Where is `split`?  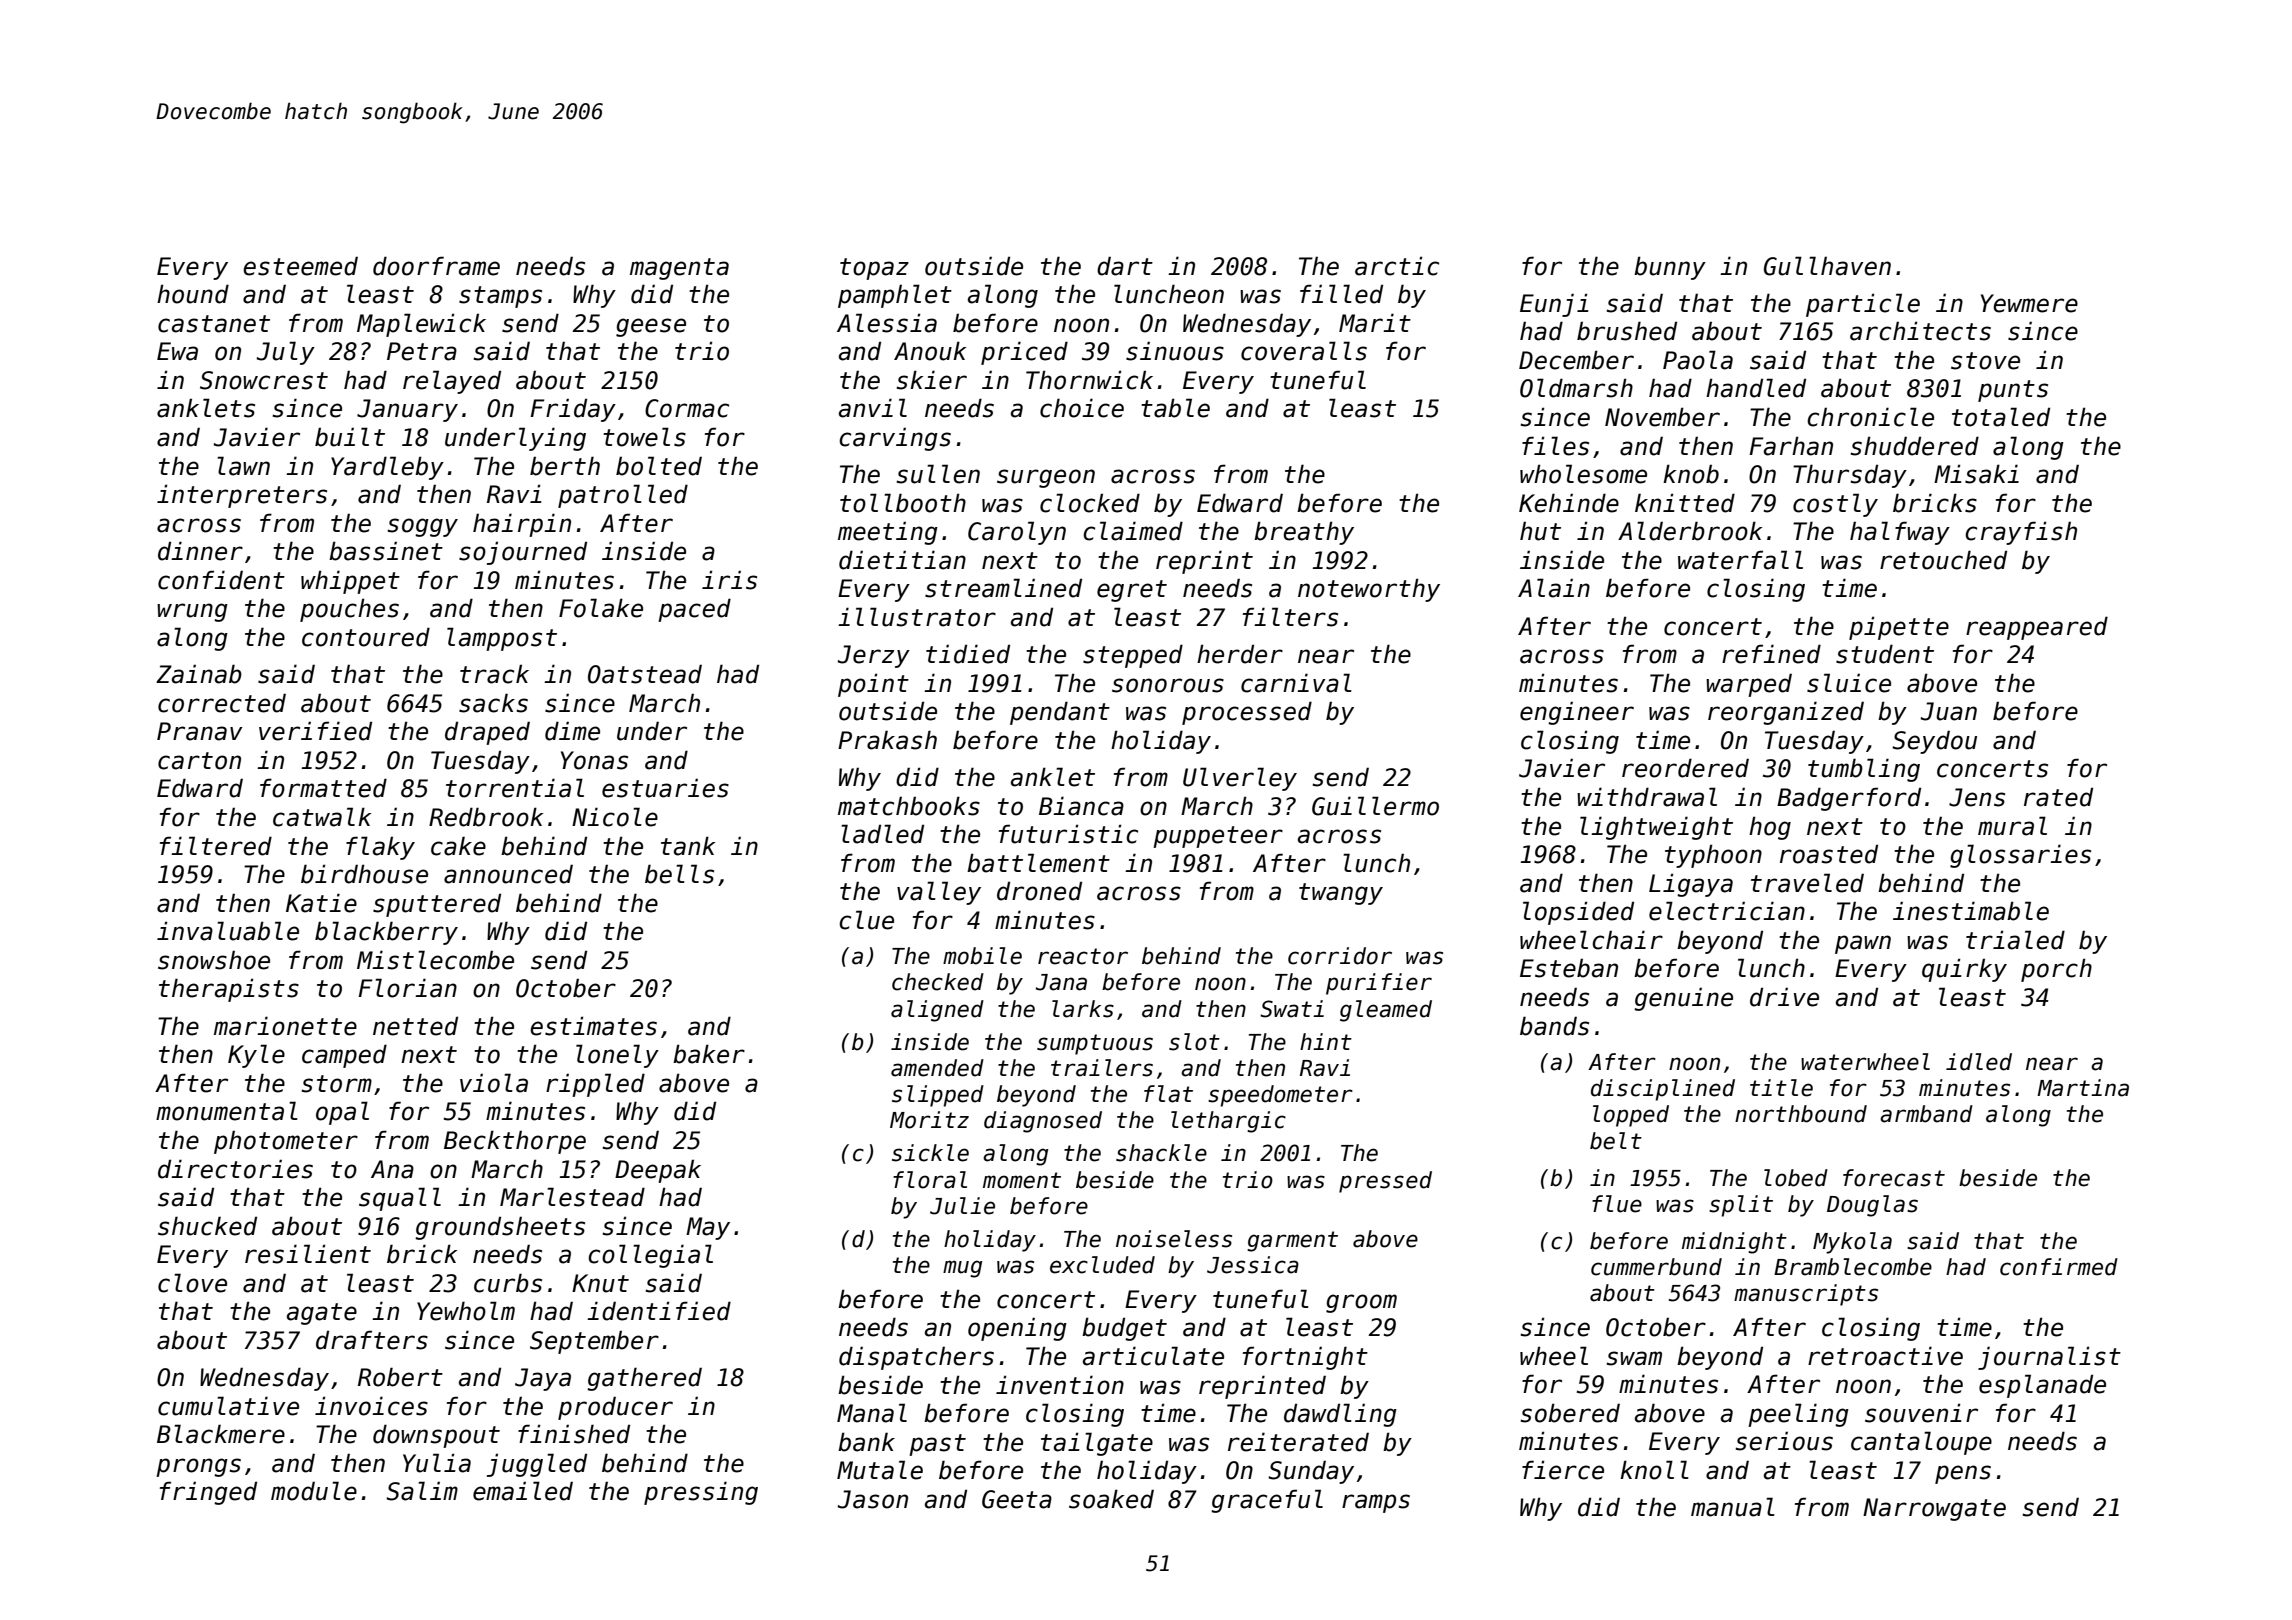
split is located at coordinates (1741, 1206).
